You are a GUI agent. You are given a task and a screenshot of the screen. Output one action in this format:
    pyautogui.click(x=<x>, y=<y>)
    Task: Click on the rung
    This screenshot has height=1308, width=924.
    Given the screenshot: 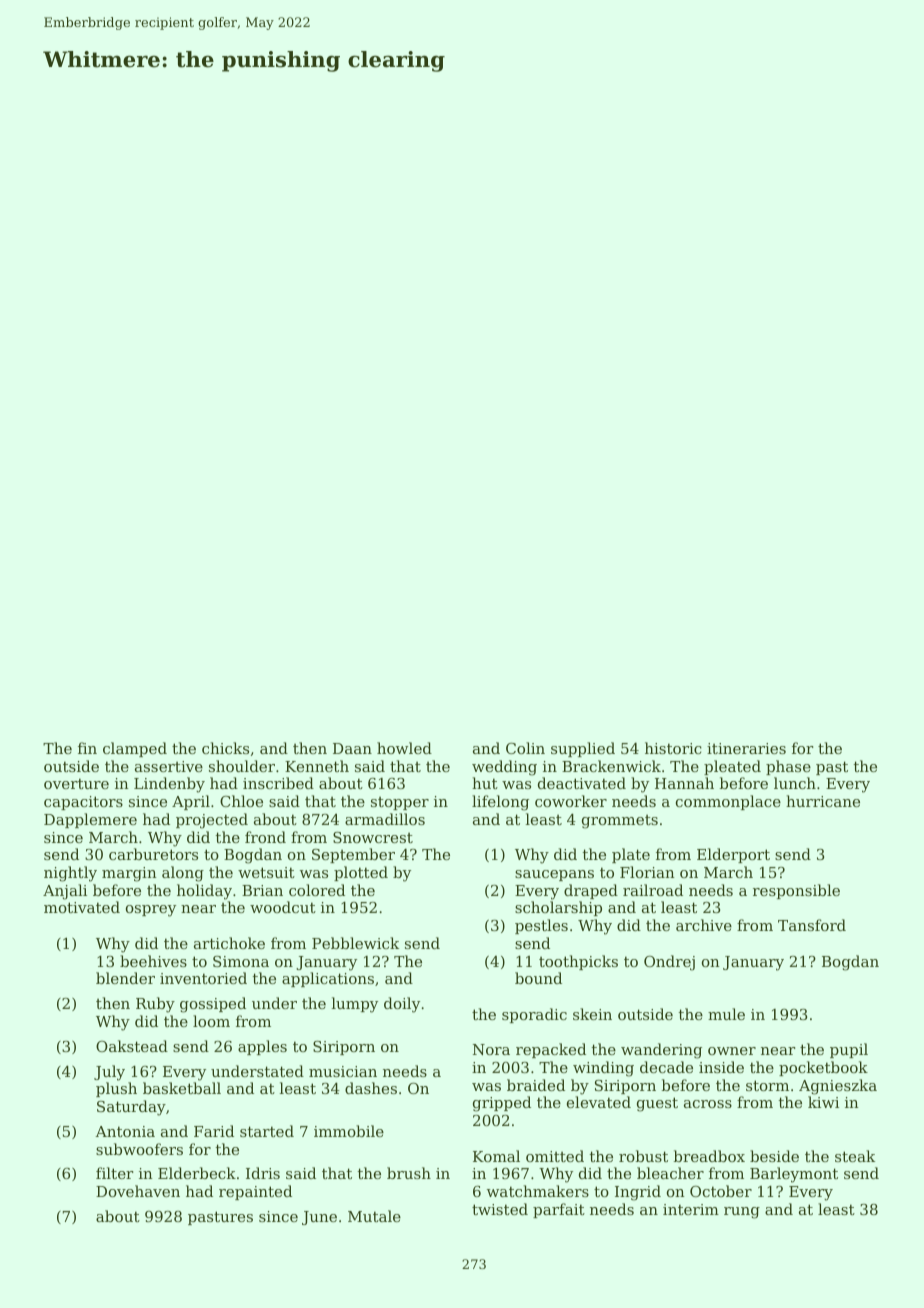 What is the action you would take?
    pyautogui.click(x=742, y=1213)
